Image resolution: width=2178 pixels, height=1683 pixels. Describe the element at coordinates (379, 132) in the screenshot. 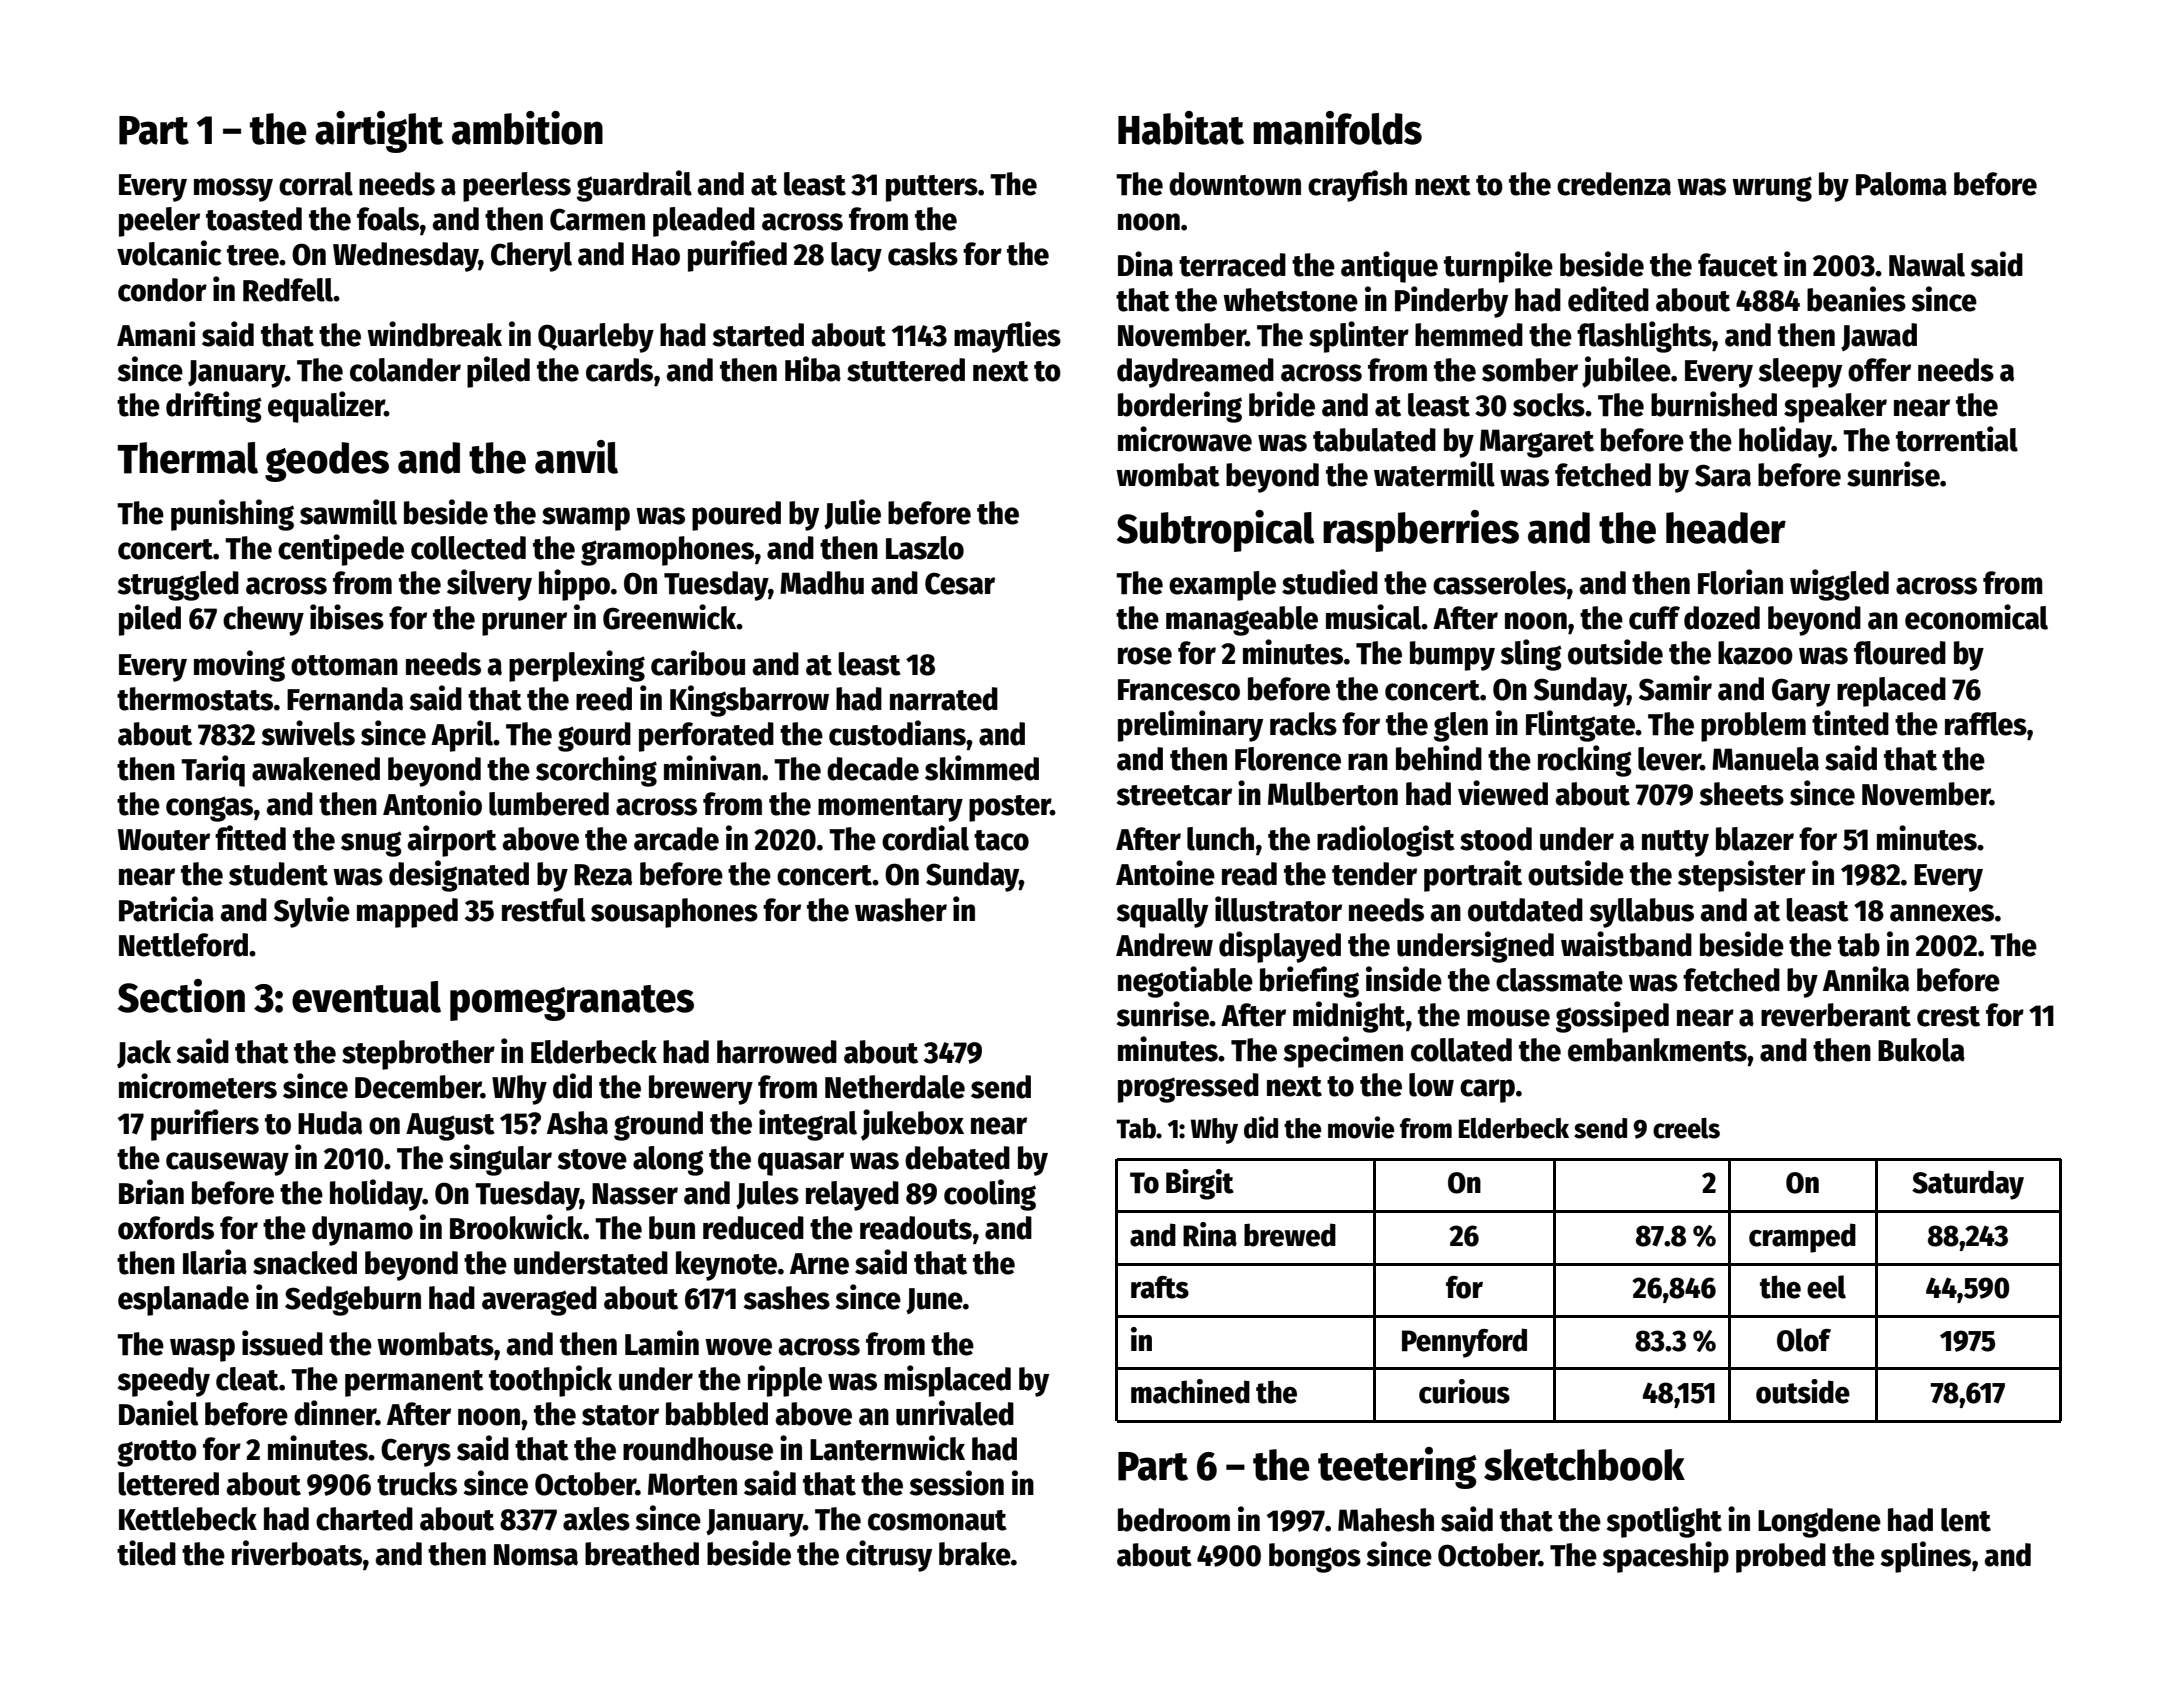

I see `airtight` at that location.
